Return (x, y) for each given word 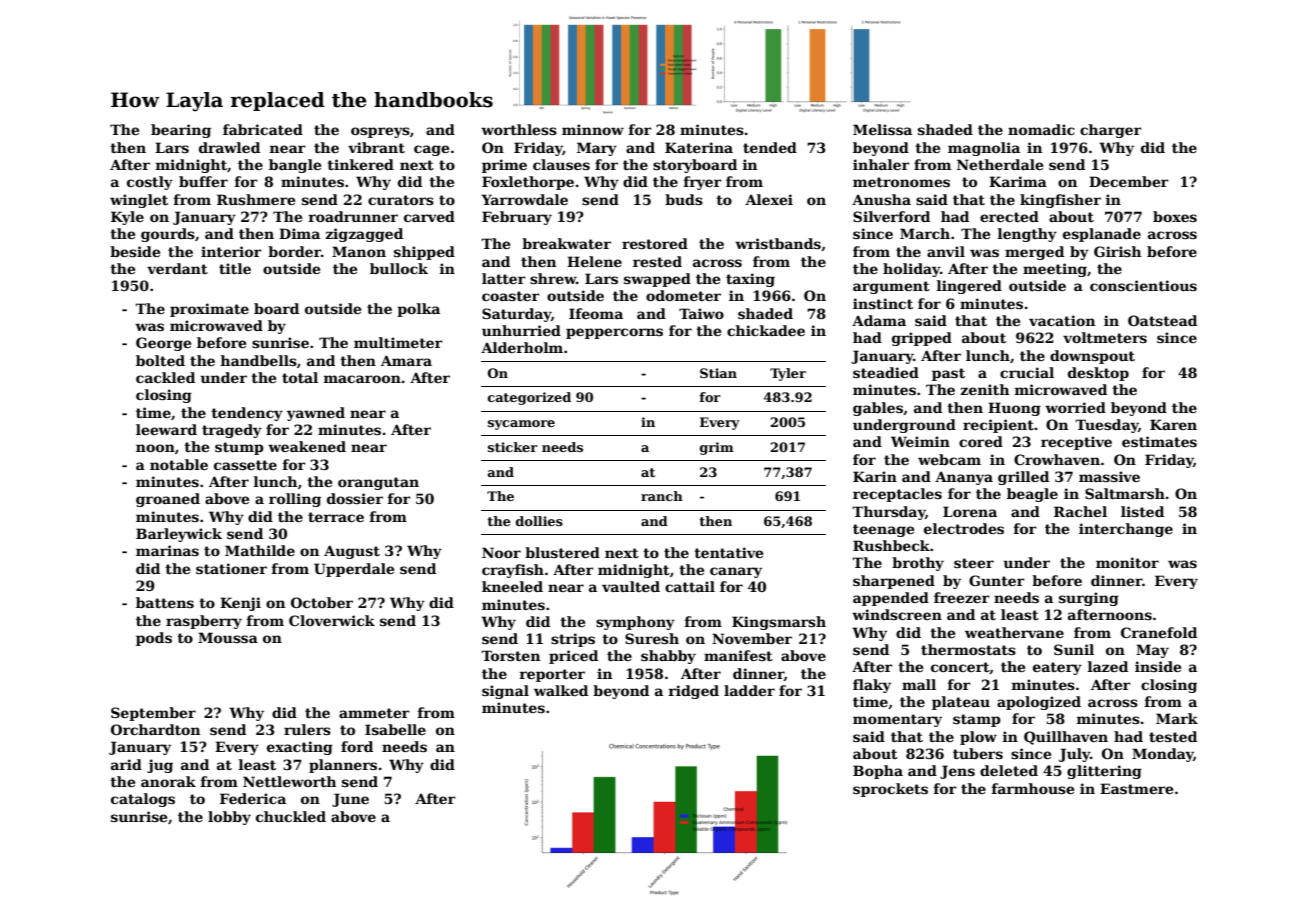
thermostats (968, 649)
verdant (177, 268)
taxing (750, 280)
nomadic (1041, 129)
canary (736, 572)
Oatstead (1162, 320)
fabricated (263, 129)
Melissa (882, 129)
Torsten (510, 655)
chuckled (291, 816)
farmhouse (1033, 788)
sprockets (890, 790)
